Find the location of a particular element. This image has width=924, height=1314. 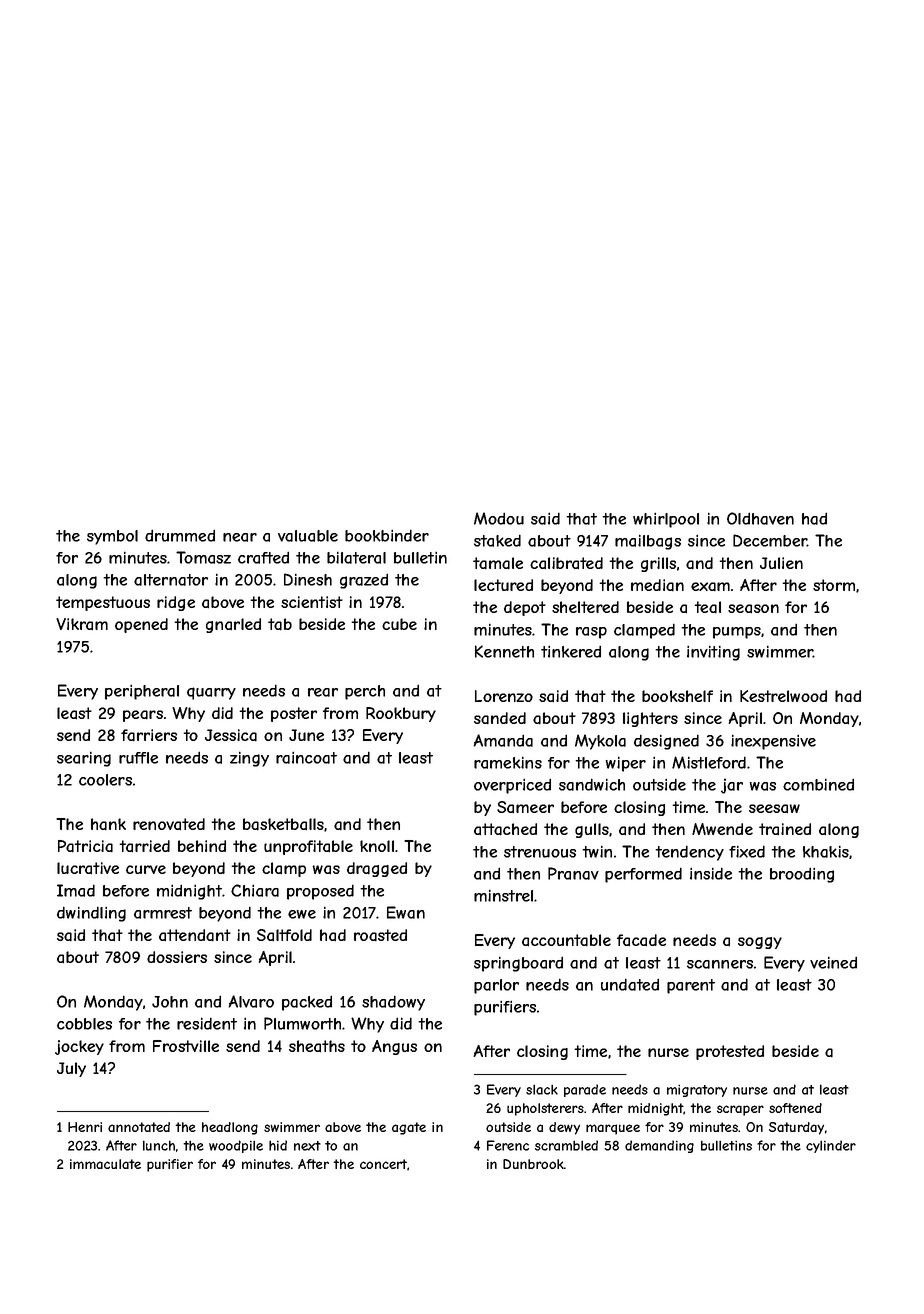

roasted is located at coordinates (380, 935).
